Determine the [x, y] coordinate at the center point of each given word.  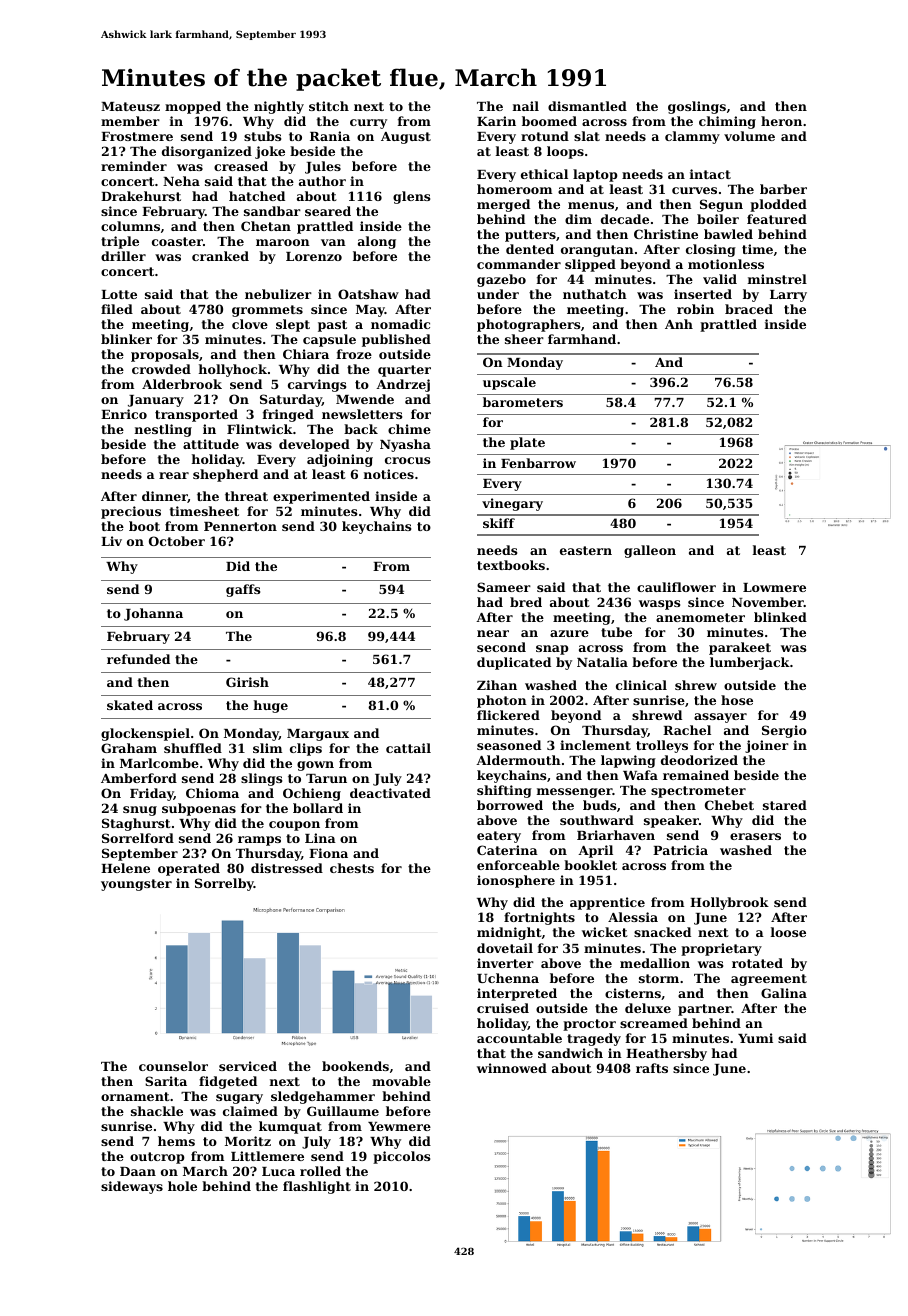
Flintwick [260, 429]
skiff [499, 523]
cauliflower [676, 587]
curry [368, 124]
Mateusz [130, 106]
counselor [173, 1066]
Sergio [784, 731]
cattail [408, 748]
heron [781, 121]
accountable [519, 1038]
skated [130, 705]
